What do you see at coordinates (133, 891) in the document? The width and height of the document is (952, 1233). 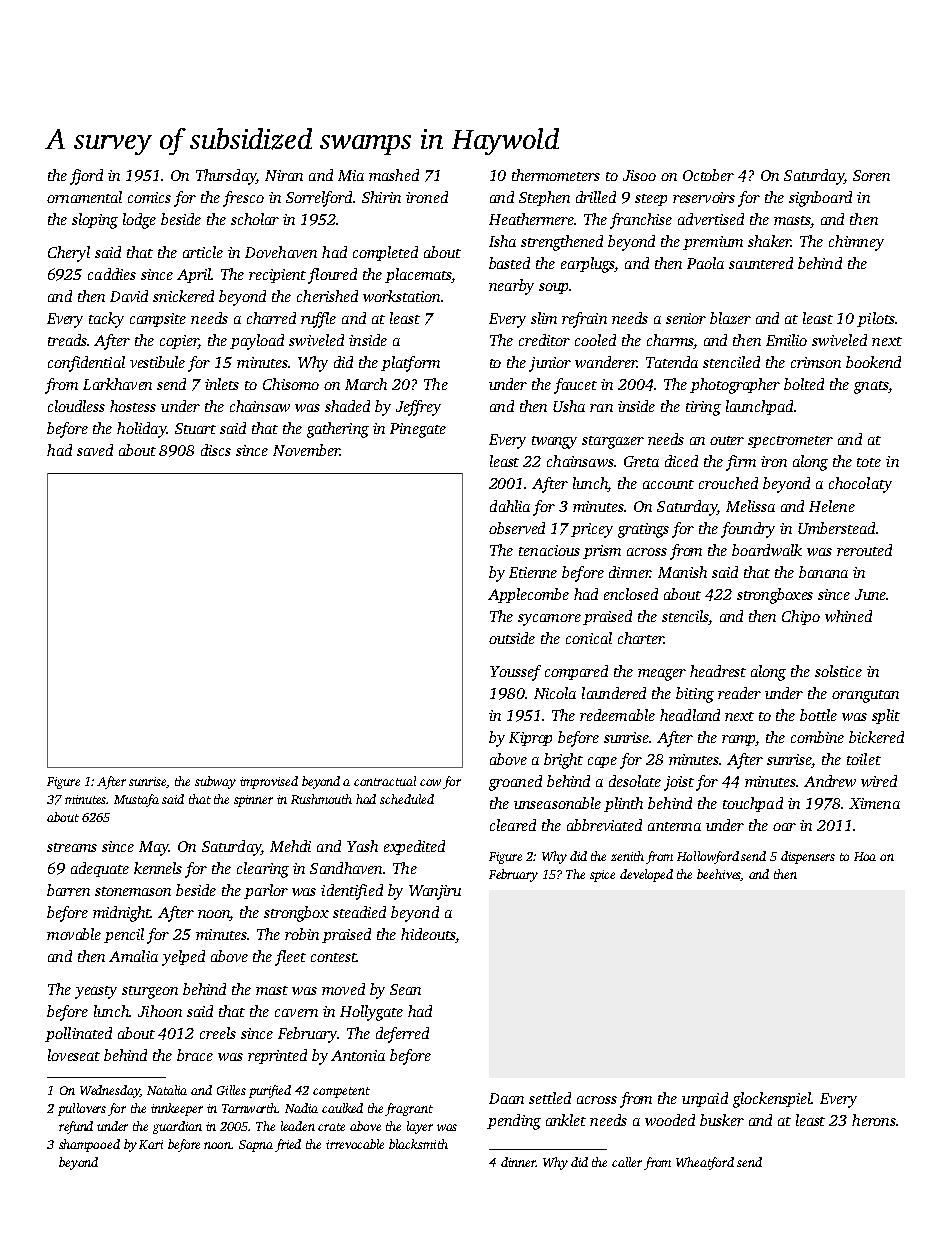 I see `stonemason` at bounding box center [133, 891].
